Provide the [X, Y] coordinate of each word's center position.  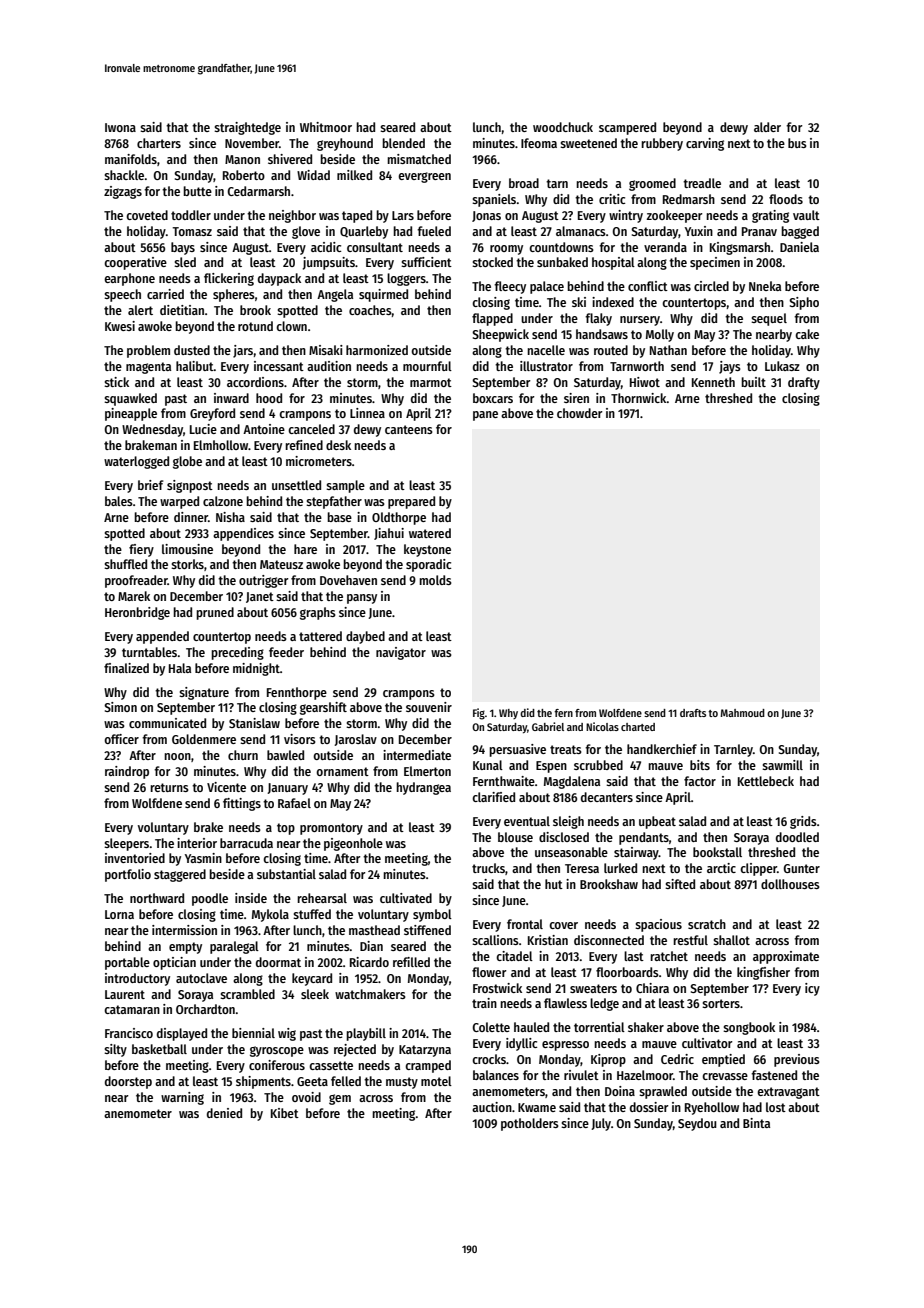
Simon [120, 707]
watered [430, 533]
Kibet [285, 1113]
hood [269, 398]
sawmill [782, 765]
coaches [370, 310]
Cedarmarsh [258, 191]
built [753, 382]
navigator [401, 653]
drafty [804, 383]
